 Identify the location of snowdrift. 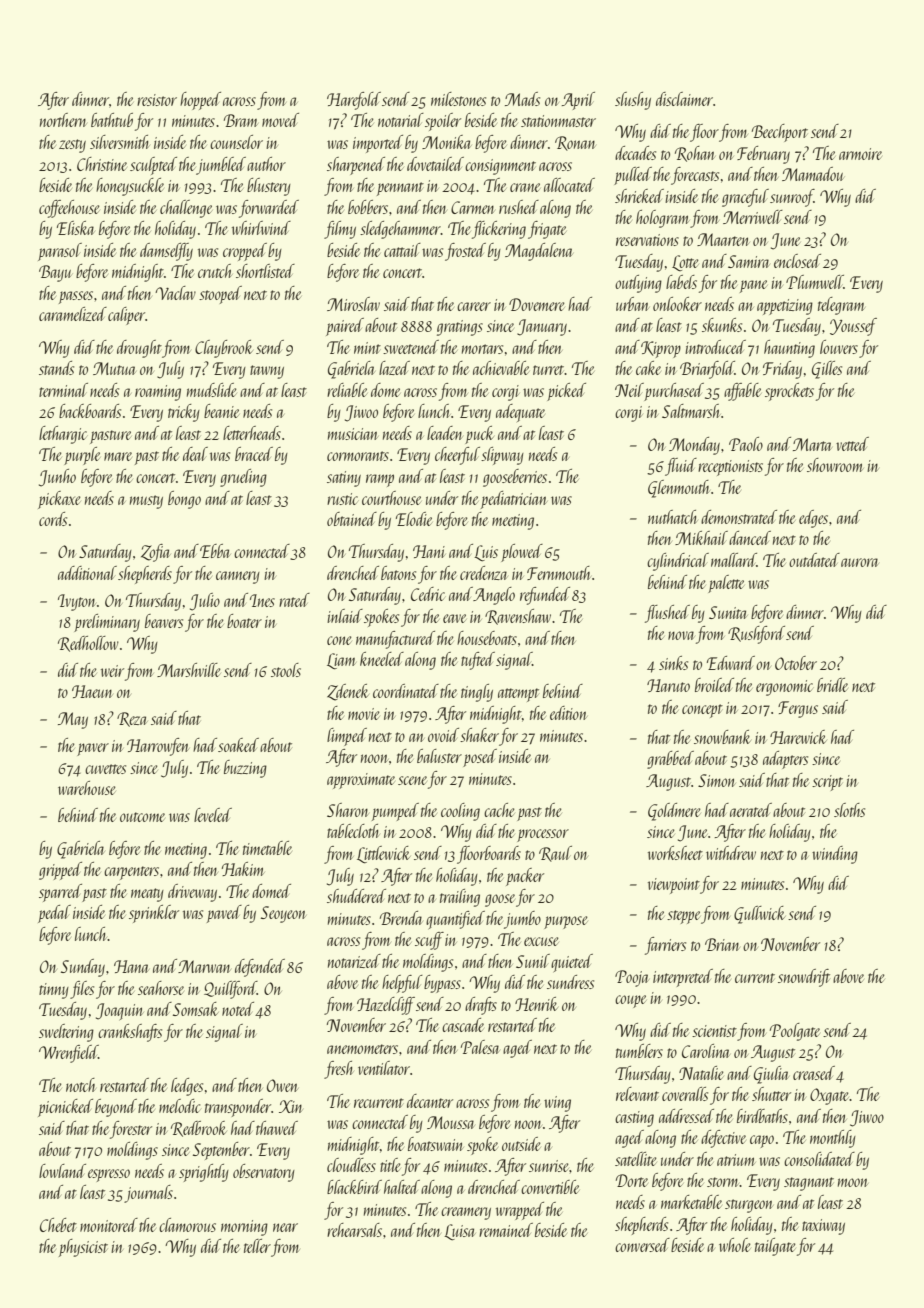
(804, 978).
